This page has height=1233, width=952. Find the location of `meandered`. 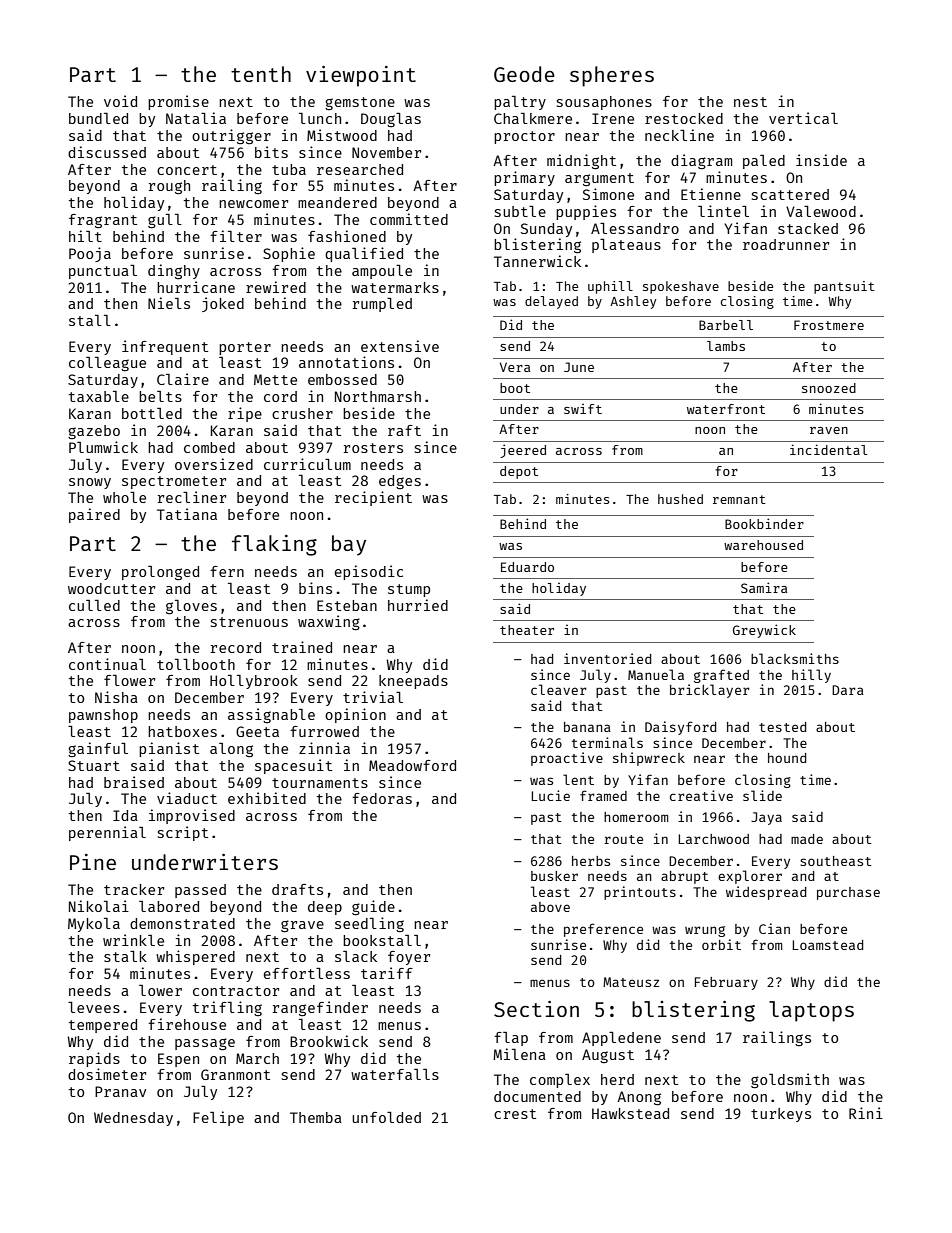

meandered is located at coordinates (337, 202).
